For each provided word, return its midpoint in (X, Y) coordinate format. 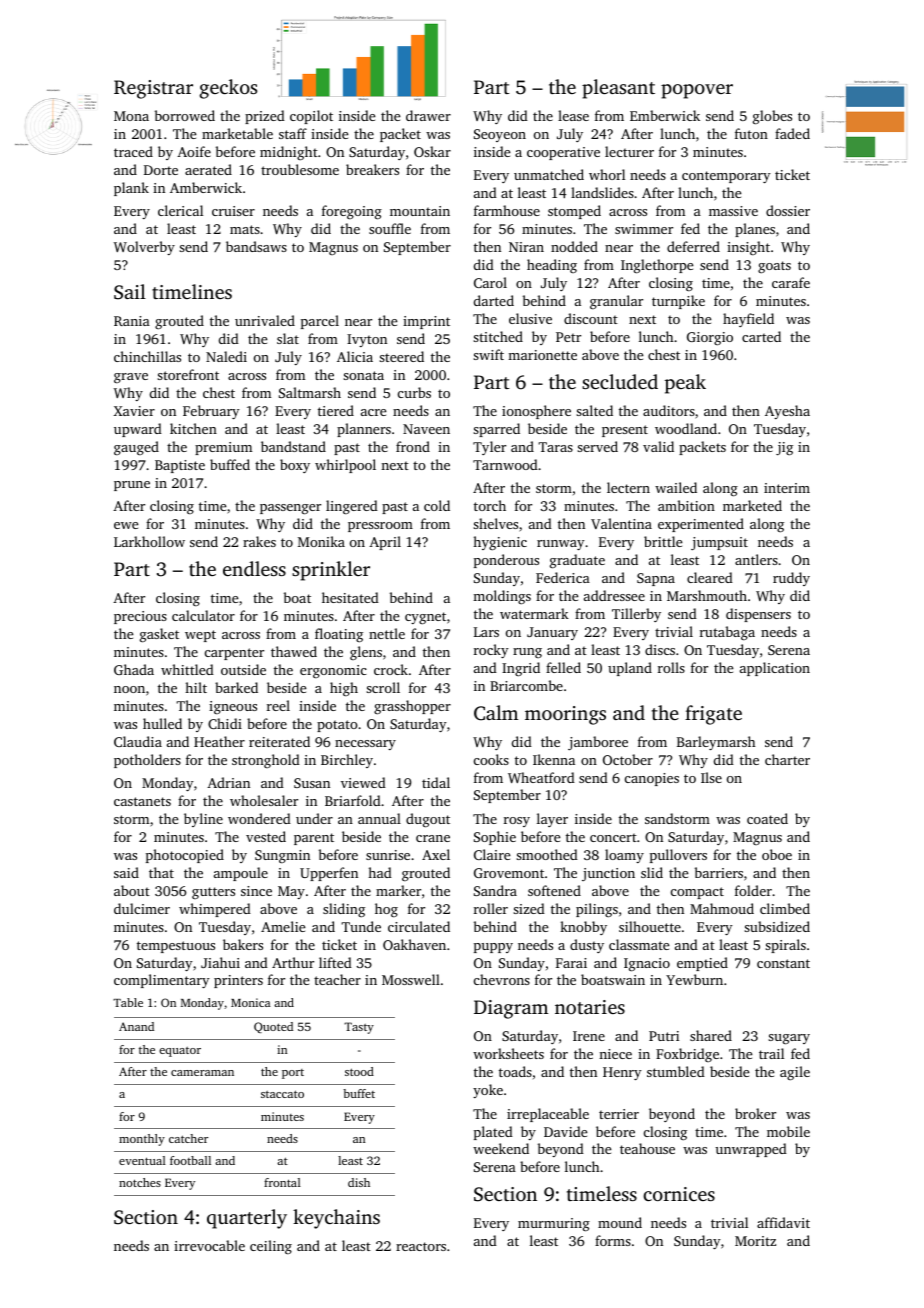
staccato (282, 1094)
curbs (414, 392)
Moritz (755, 1241)
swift (488, 354)
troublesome (300, 169)
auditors (669, 410)
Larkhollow (149, 541)
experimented (701, 525)
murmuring (554, 1225)
